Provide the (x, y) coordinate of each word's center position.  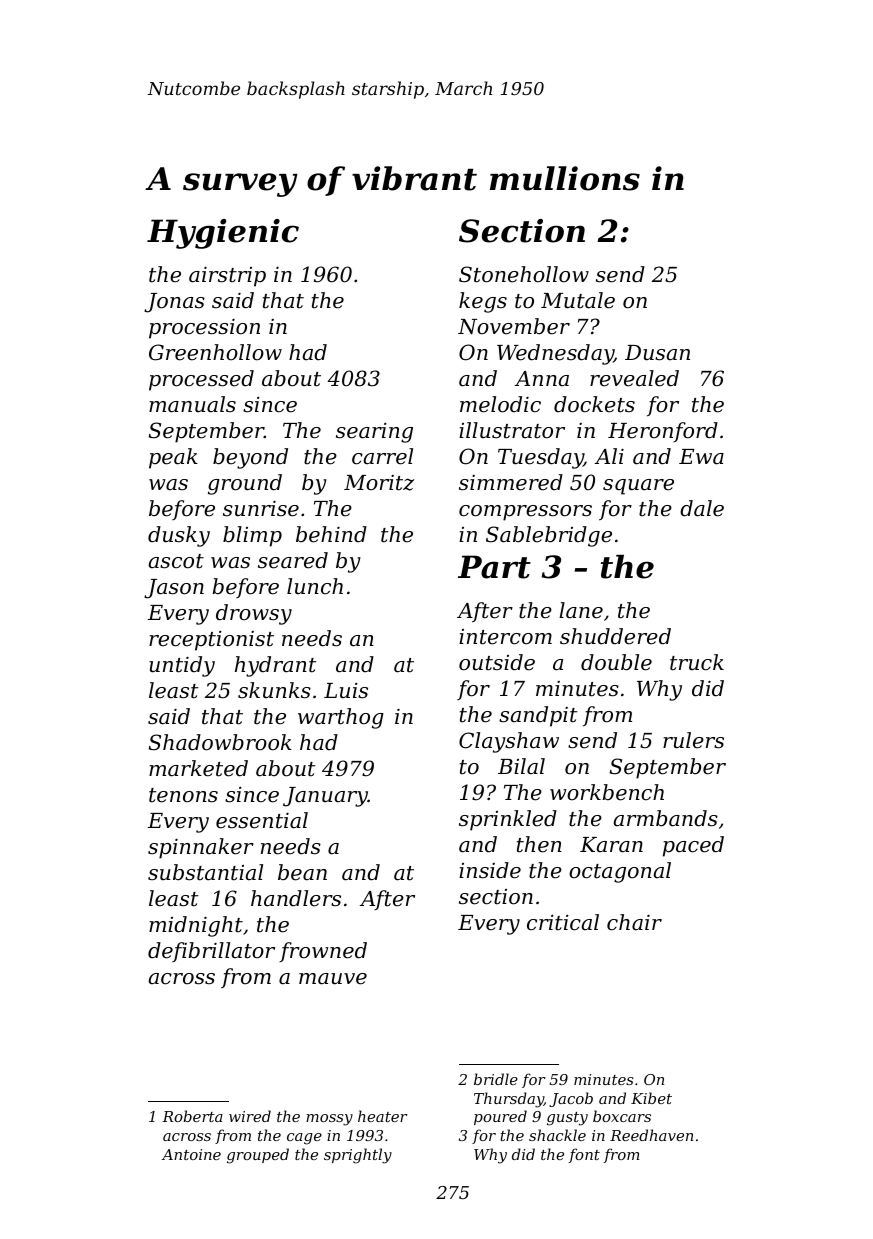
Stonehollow (524, 274)
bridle (496, 1079)
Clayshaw (509, 742)
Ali (609, 456)
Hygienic (223, 234)
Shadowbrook (220, 742)
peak (173, 458)
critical (563, 922)
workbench (607, 792)
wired (250, 1116)
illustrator (512, 430)
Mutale (578, 300)
